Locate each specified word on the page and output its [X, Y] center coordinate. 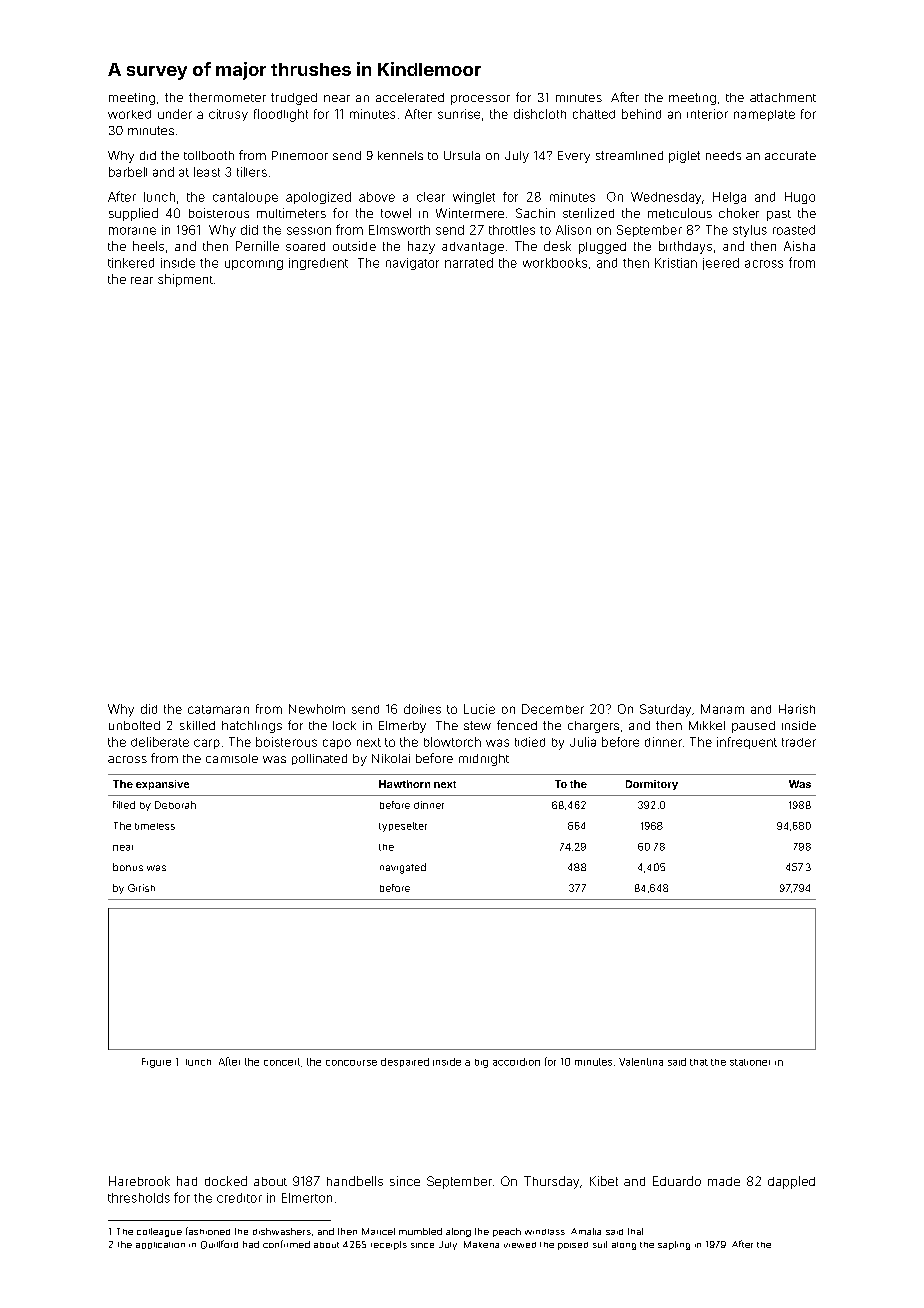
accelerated [410, 97]
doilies [422, 709]
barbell [128, 172]
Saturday [665, 710]
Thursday [551, 1182]
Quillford [219, 1244]
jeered [721, 264]
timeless [155, 826]
